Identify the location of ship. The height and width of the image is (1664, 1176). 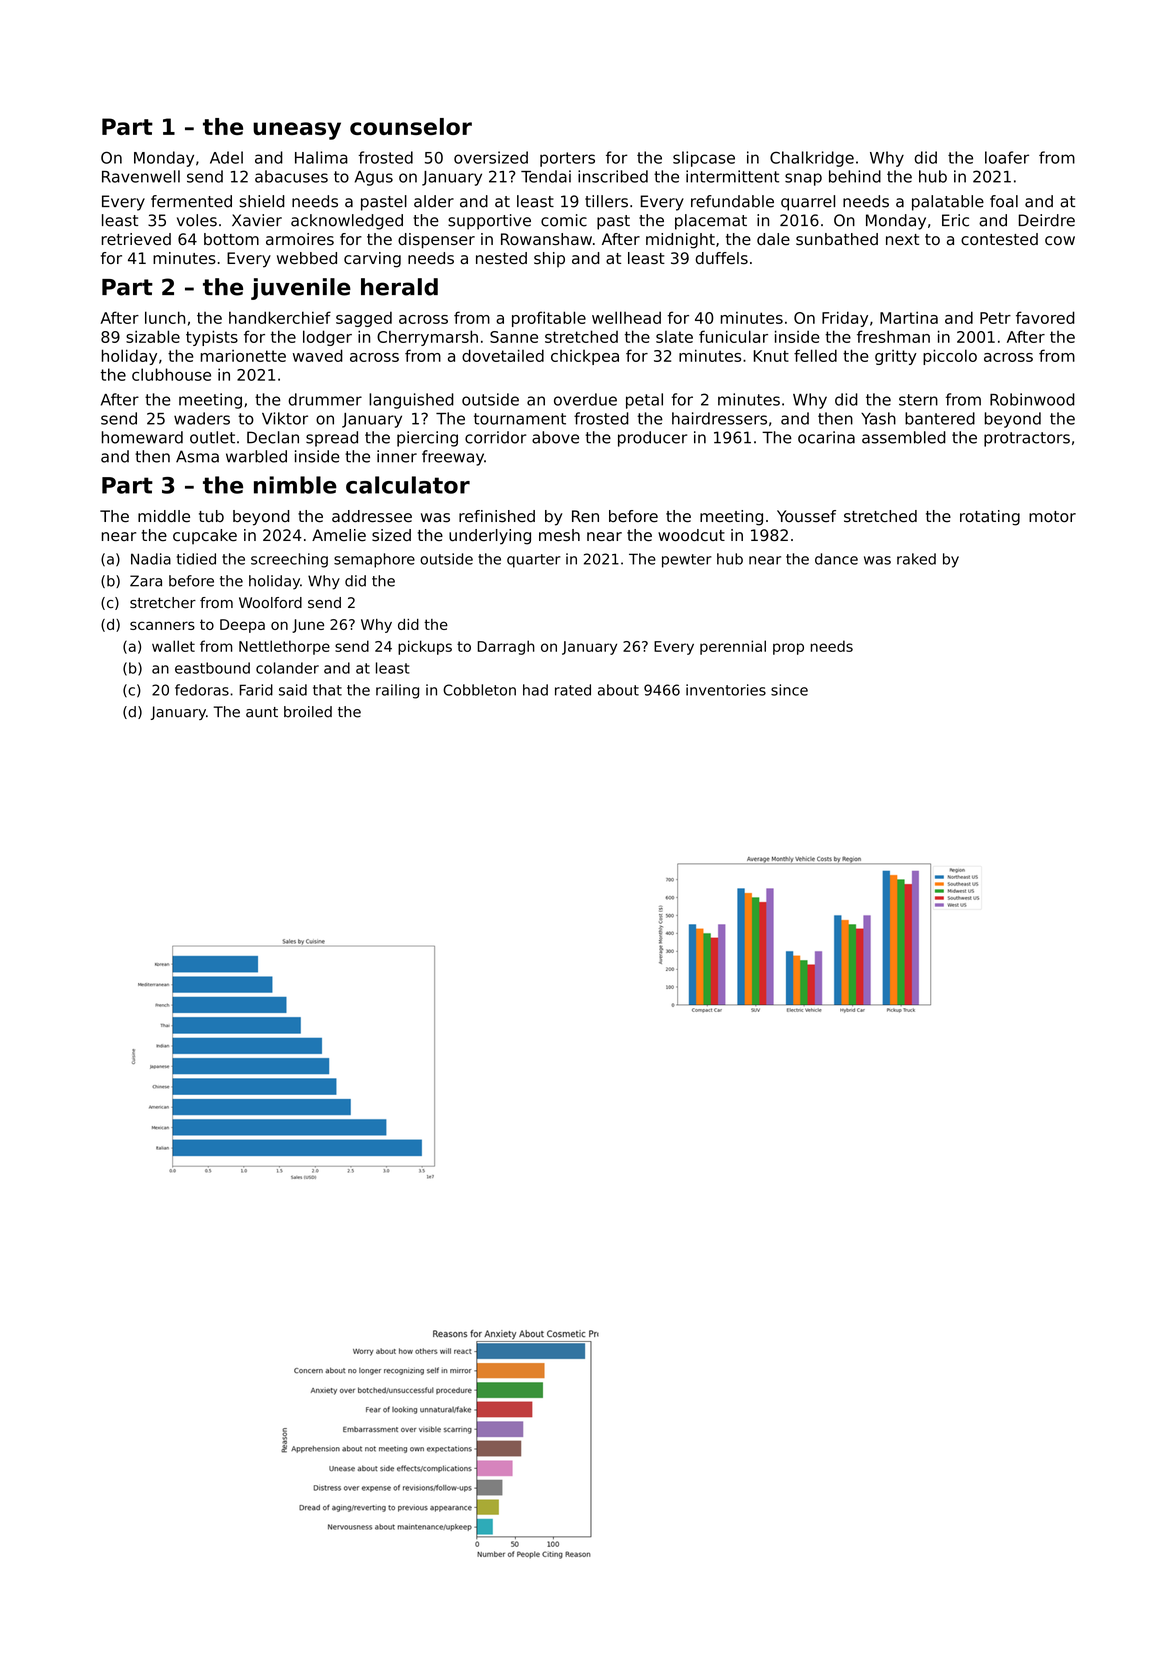
(549, 259).
